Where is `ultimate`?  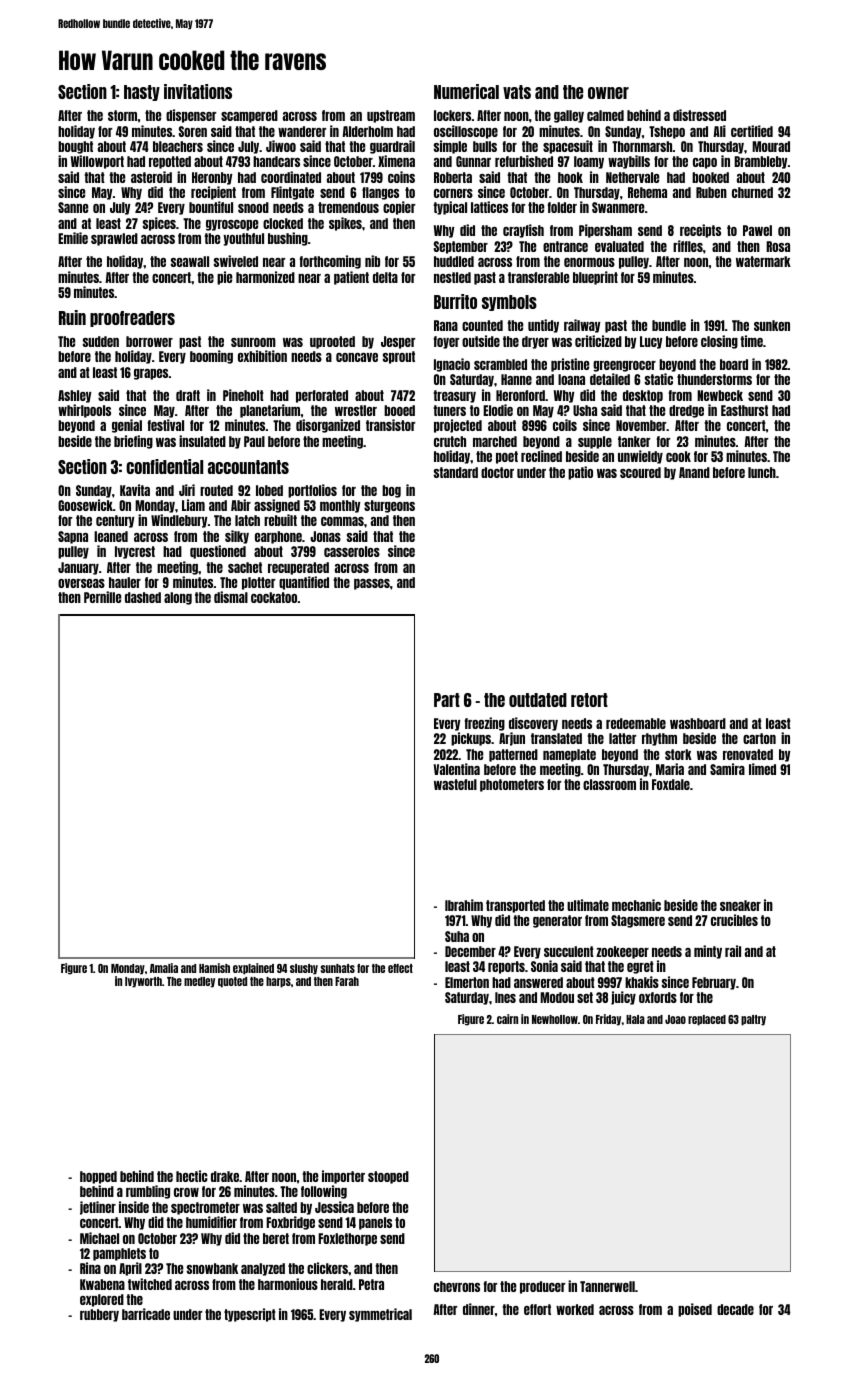
ultimate is located at coordinates (588, 905).
